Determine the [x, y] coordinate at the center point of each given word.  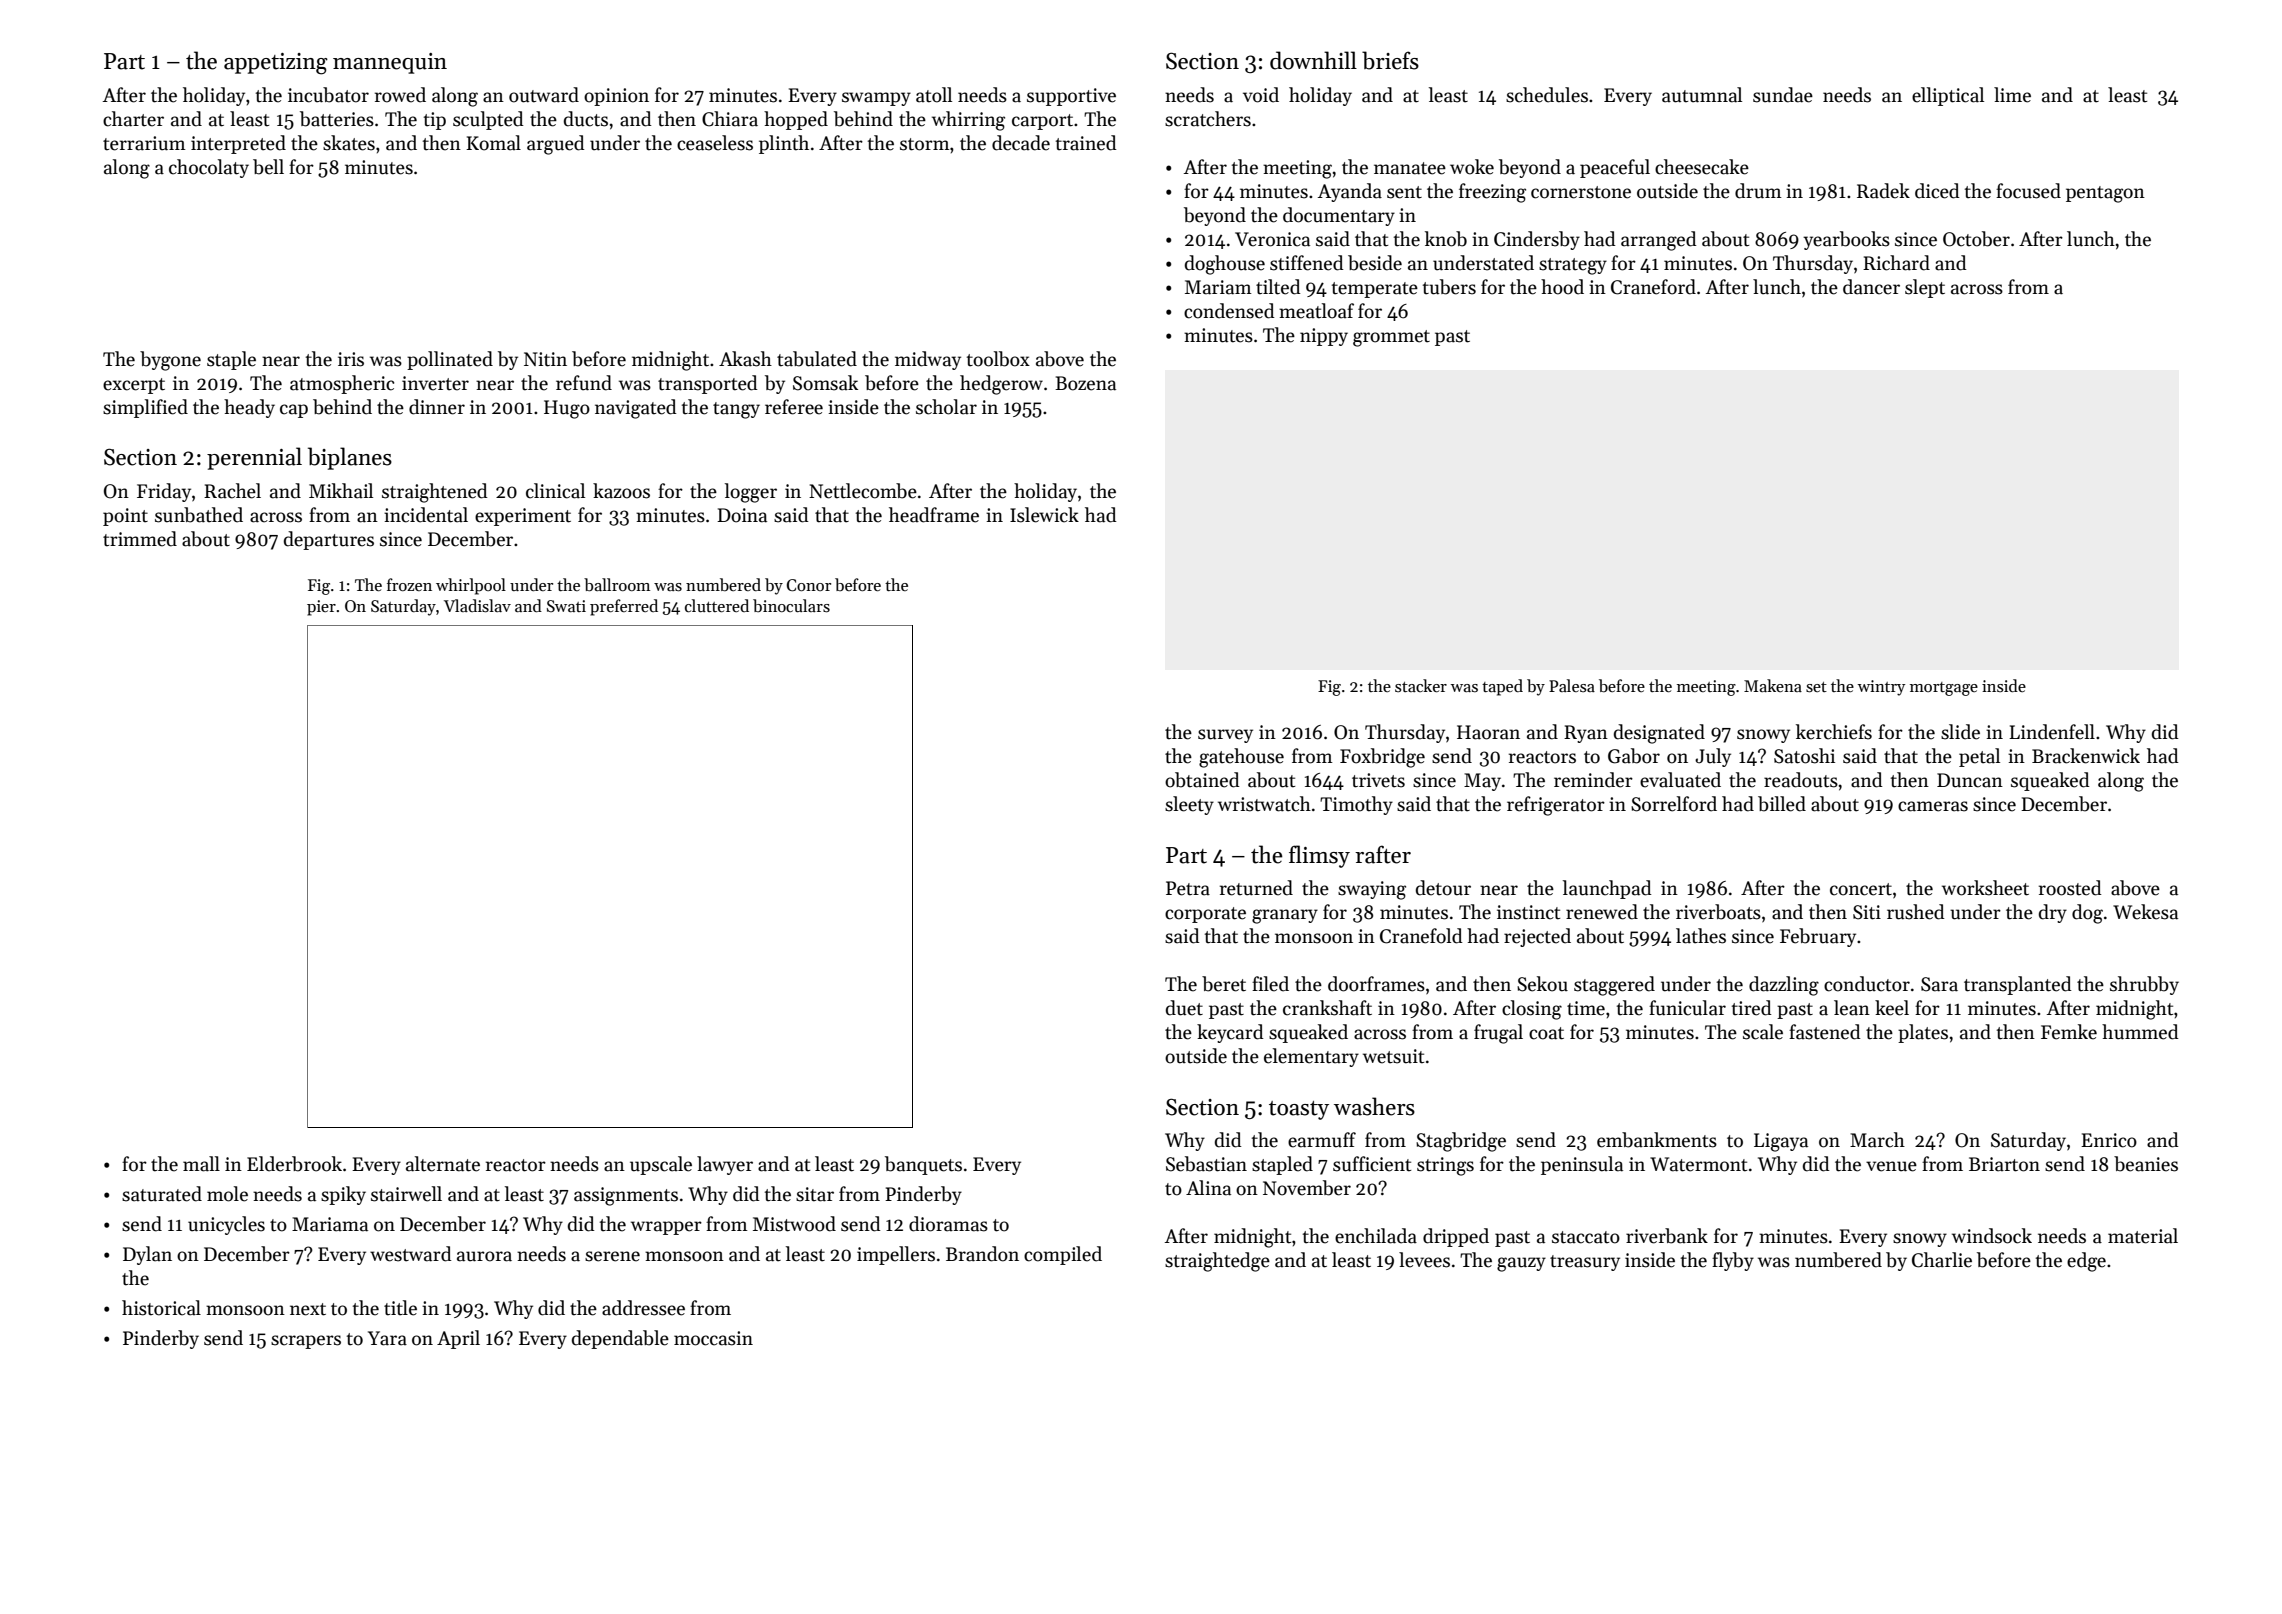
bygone [170, 361]
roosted [2070, 888]
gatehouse [1241, 758]
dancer [1871, 287]
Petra [1188, 888]
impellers [896, 1255]
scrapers [306, 1342]
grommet [1391, 338]
